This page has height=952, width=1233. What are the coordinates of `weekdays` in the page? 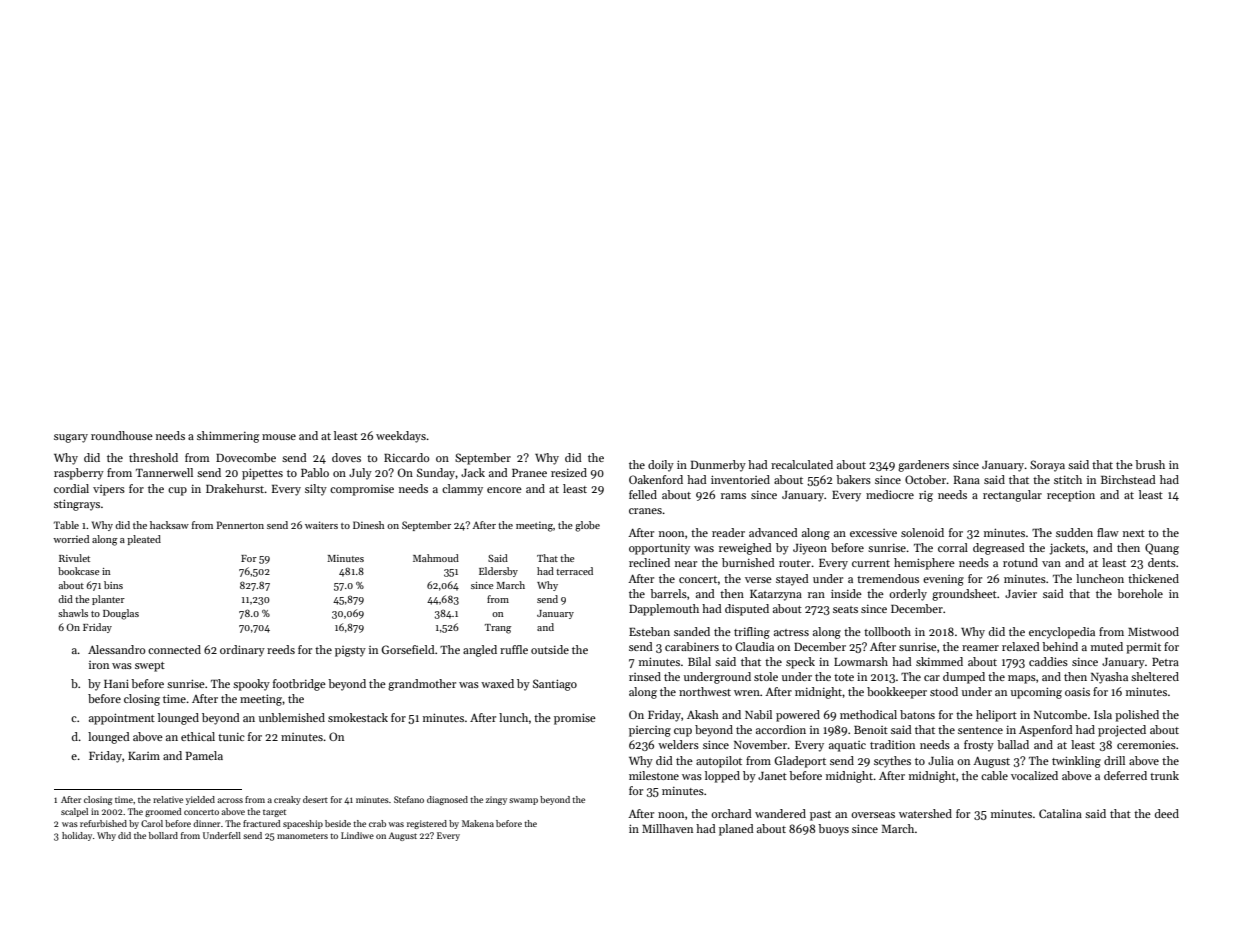 It's located at (401, 437).
